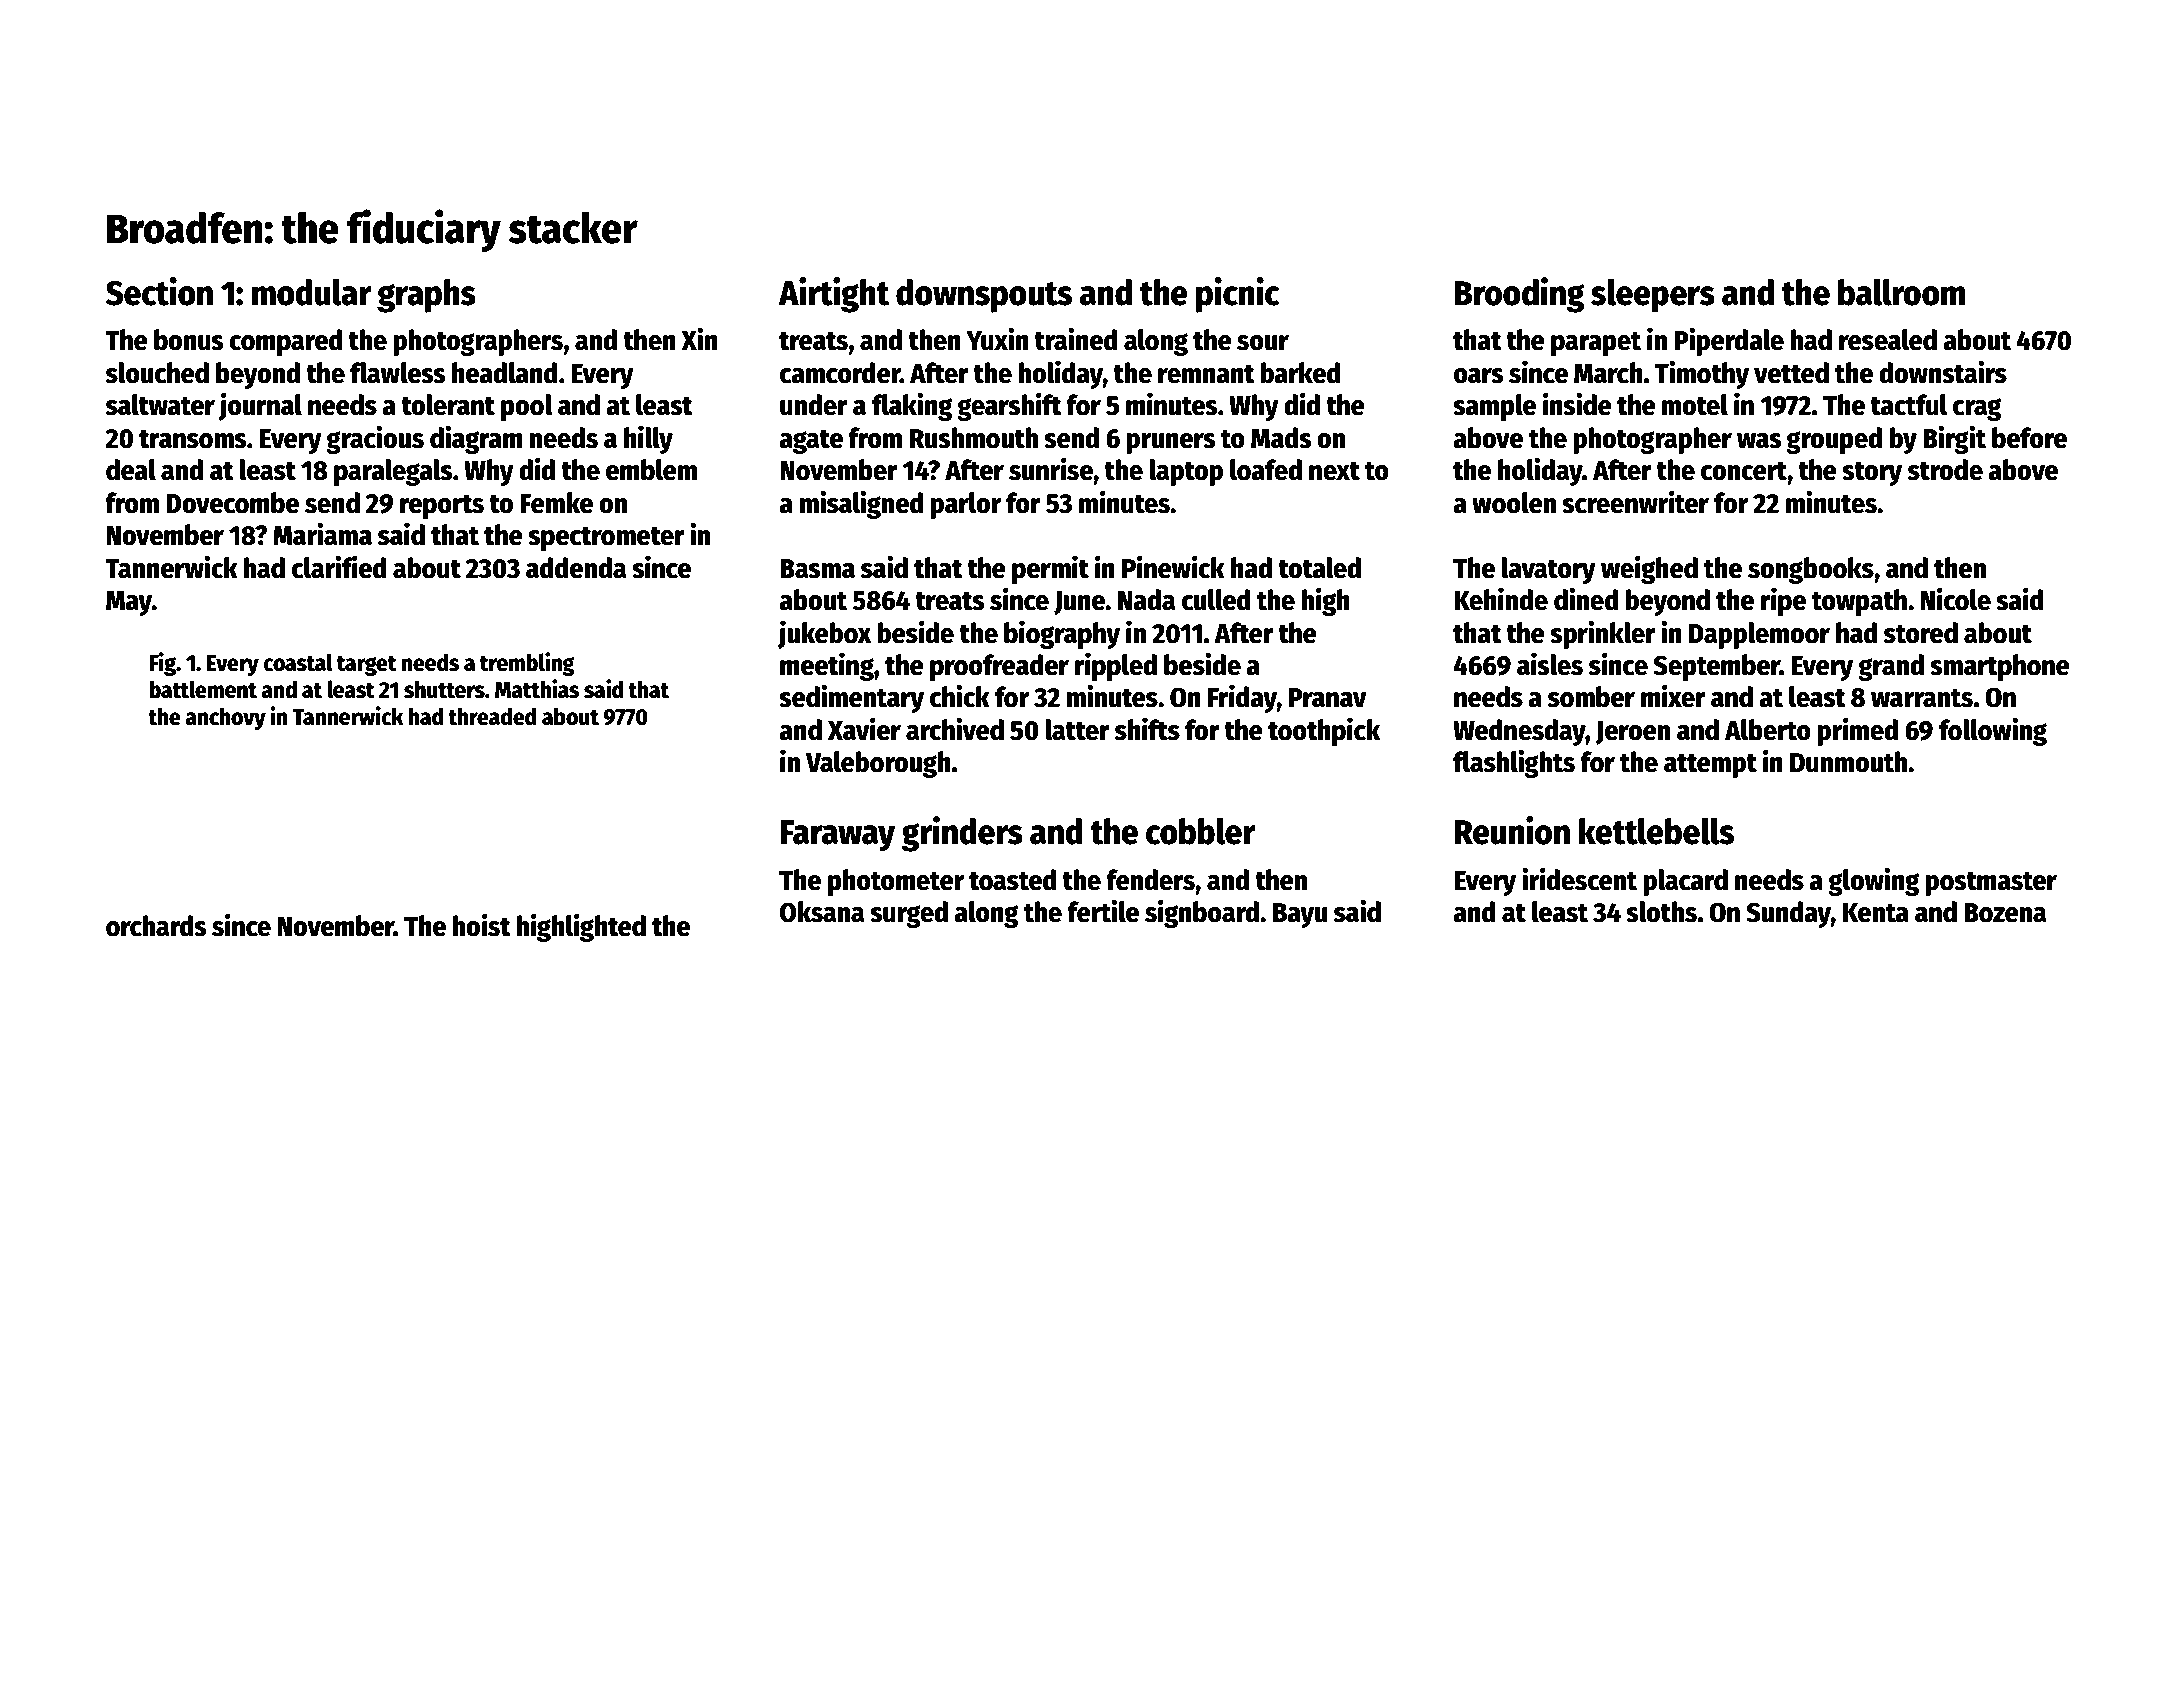  I want to click on warrants, so click(1922, 698).
